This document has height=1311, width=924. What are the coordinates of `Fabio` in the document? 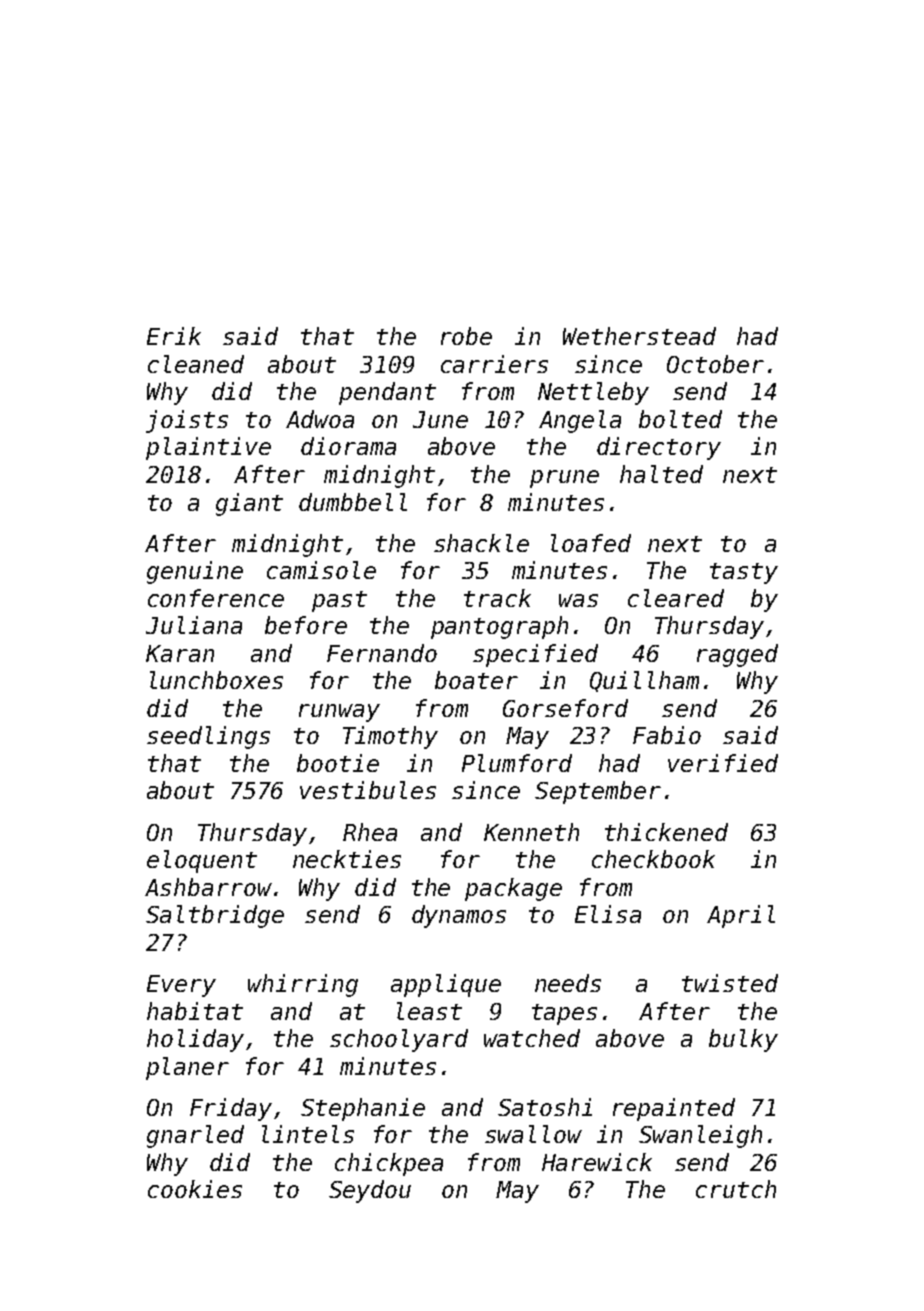 It's located at (667, 735).
